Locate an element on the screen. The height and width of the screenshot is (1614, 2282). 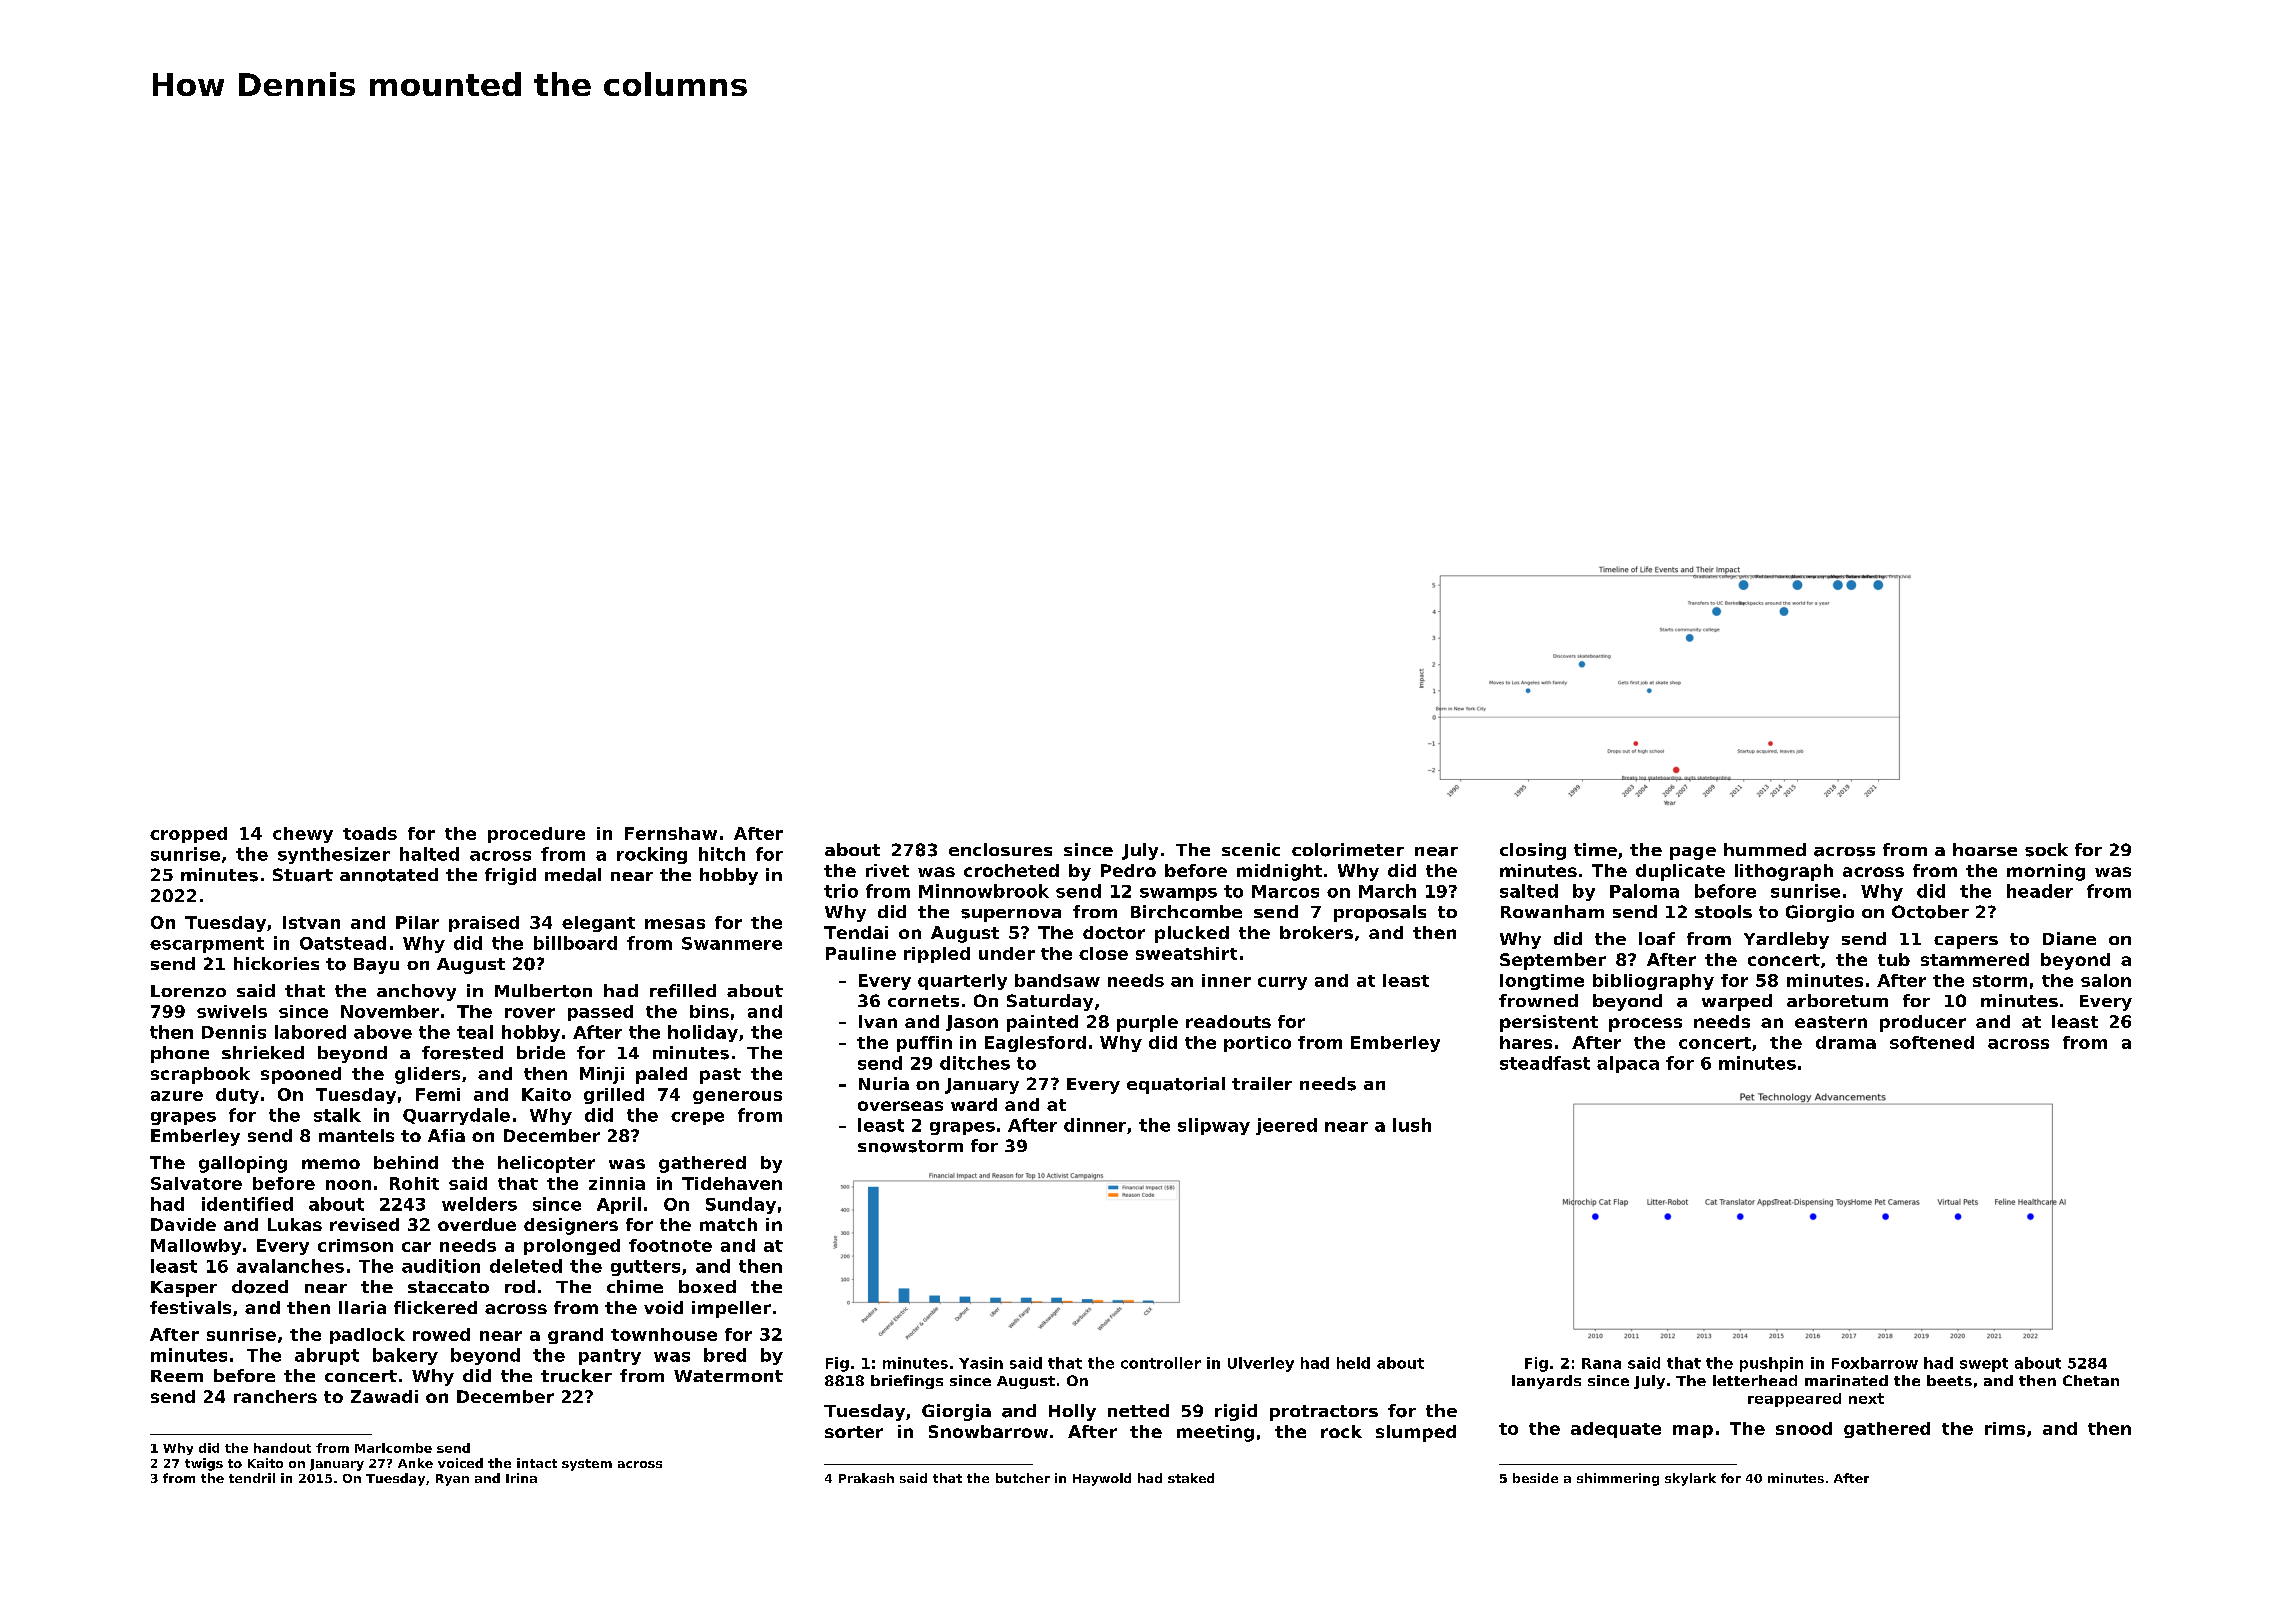
designers is located at coordinates (571, 1226).
